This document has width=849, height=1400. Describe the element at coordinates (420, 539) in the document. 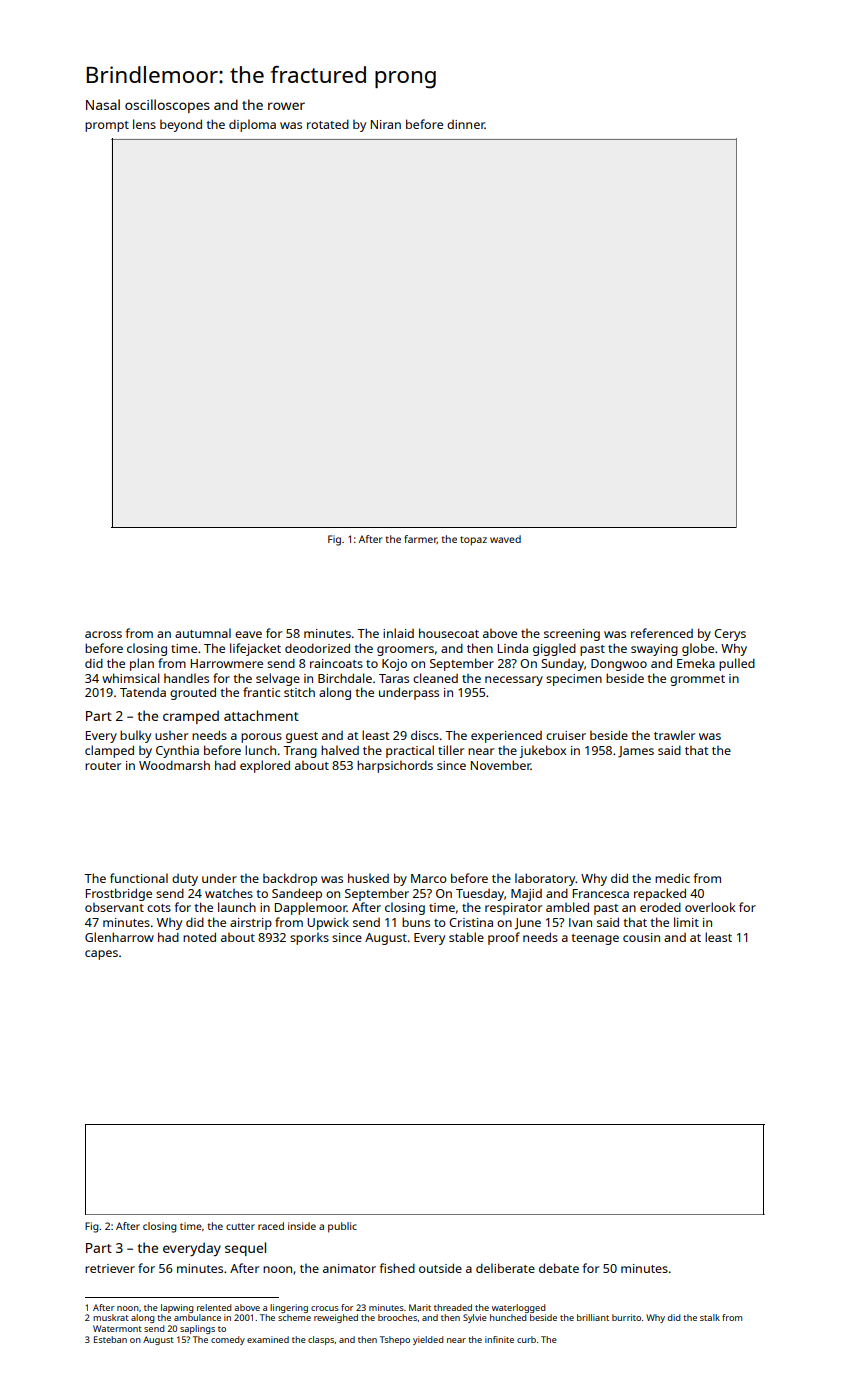

I see `farmer` at that location.
